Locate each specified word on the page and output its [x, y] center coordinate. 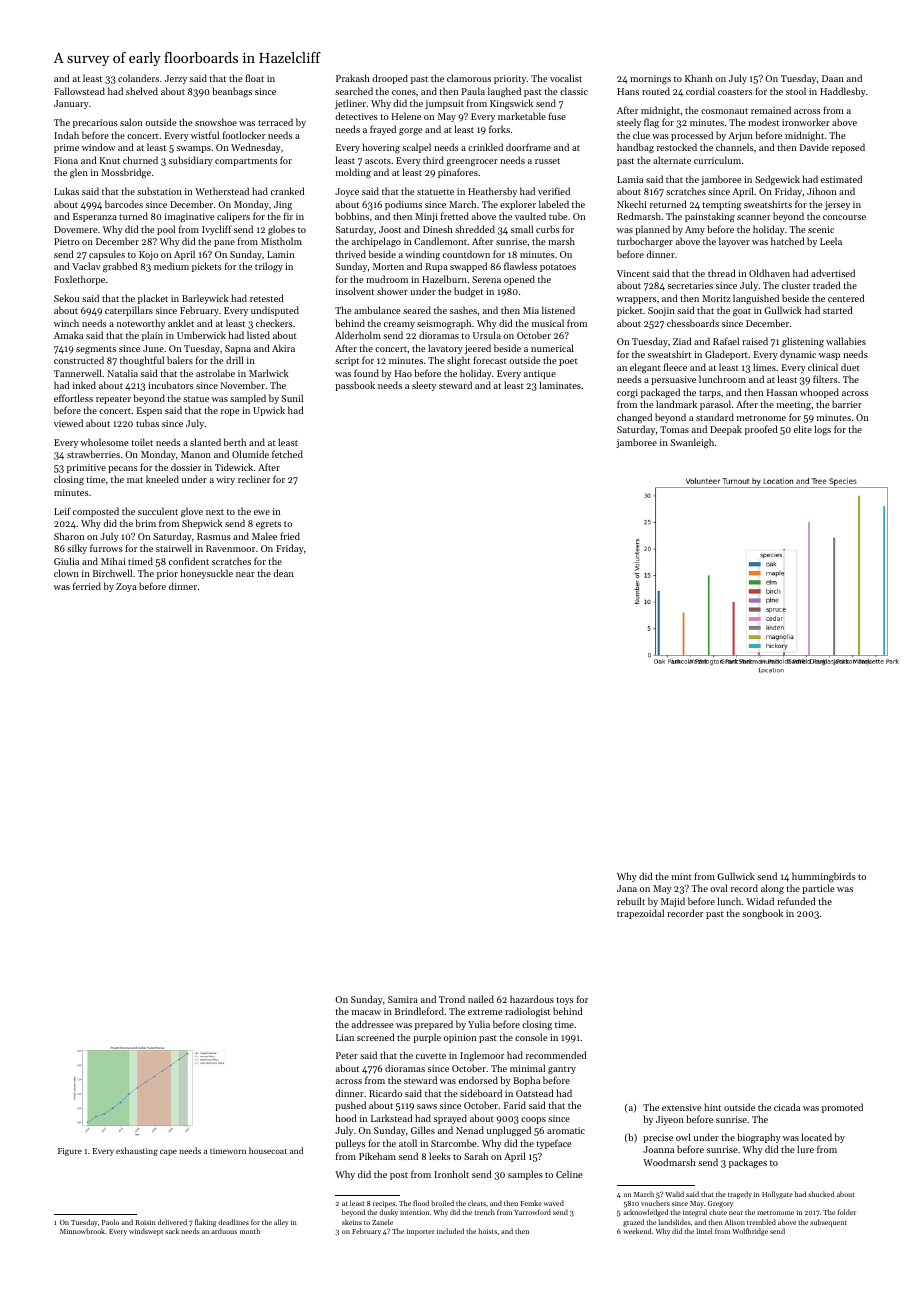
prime [66, 148]
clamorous [469, 78]
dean [283, 573]
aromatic [566, 1130]
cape [168, 1153]
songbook [762, 914]
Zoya [126, 587]
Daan [833, 78]
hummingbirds [824, 877]
